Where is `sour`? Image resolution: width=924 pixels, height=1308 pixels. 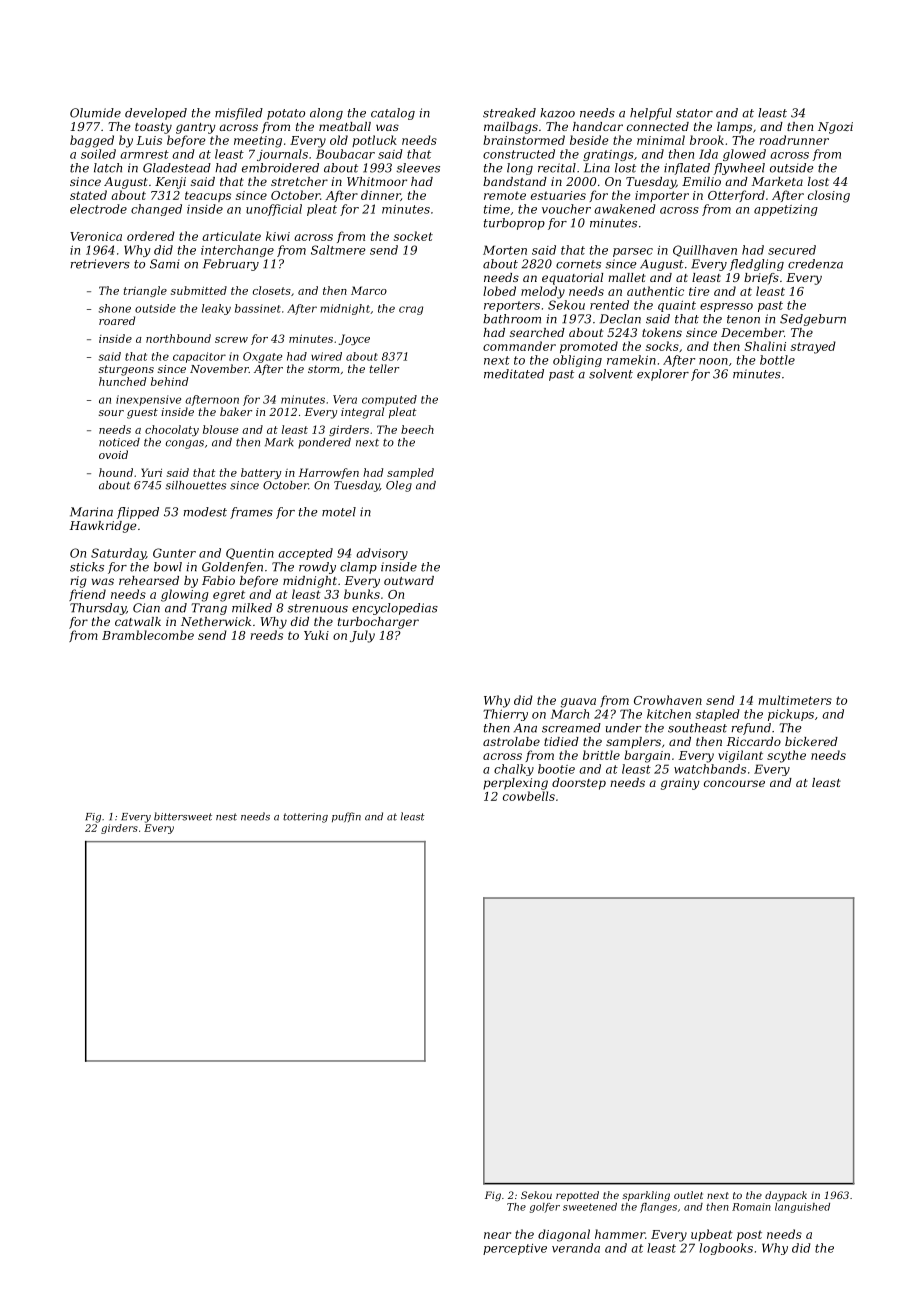 sour is located at coordinates (111, 413).
